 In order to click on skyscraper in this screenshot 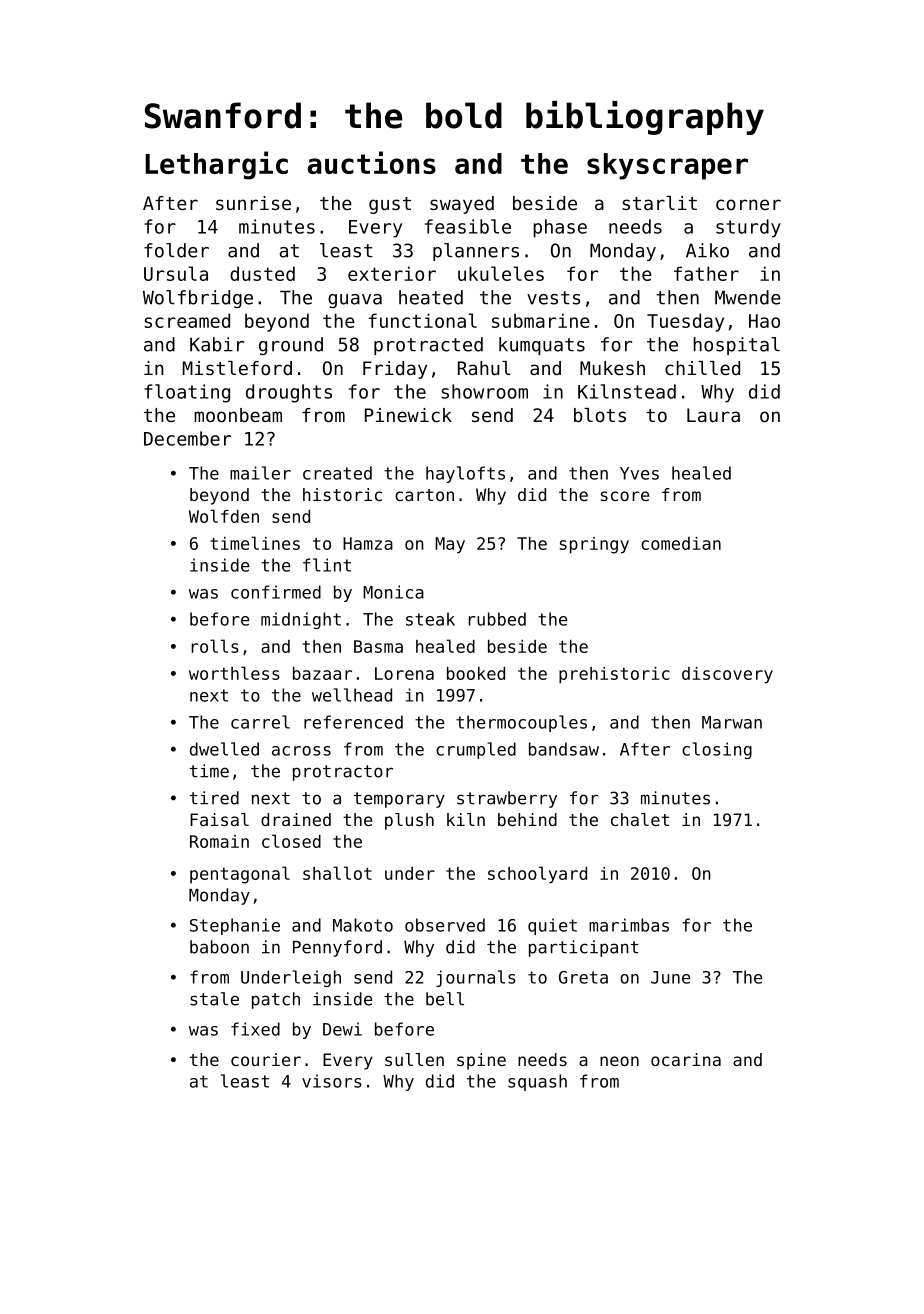, I will do `click(667, 166)`.
